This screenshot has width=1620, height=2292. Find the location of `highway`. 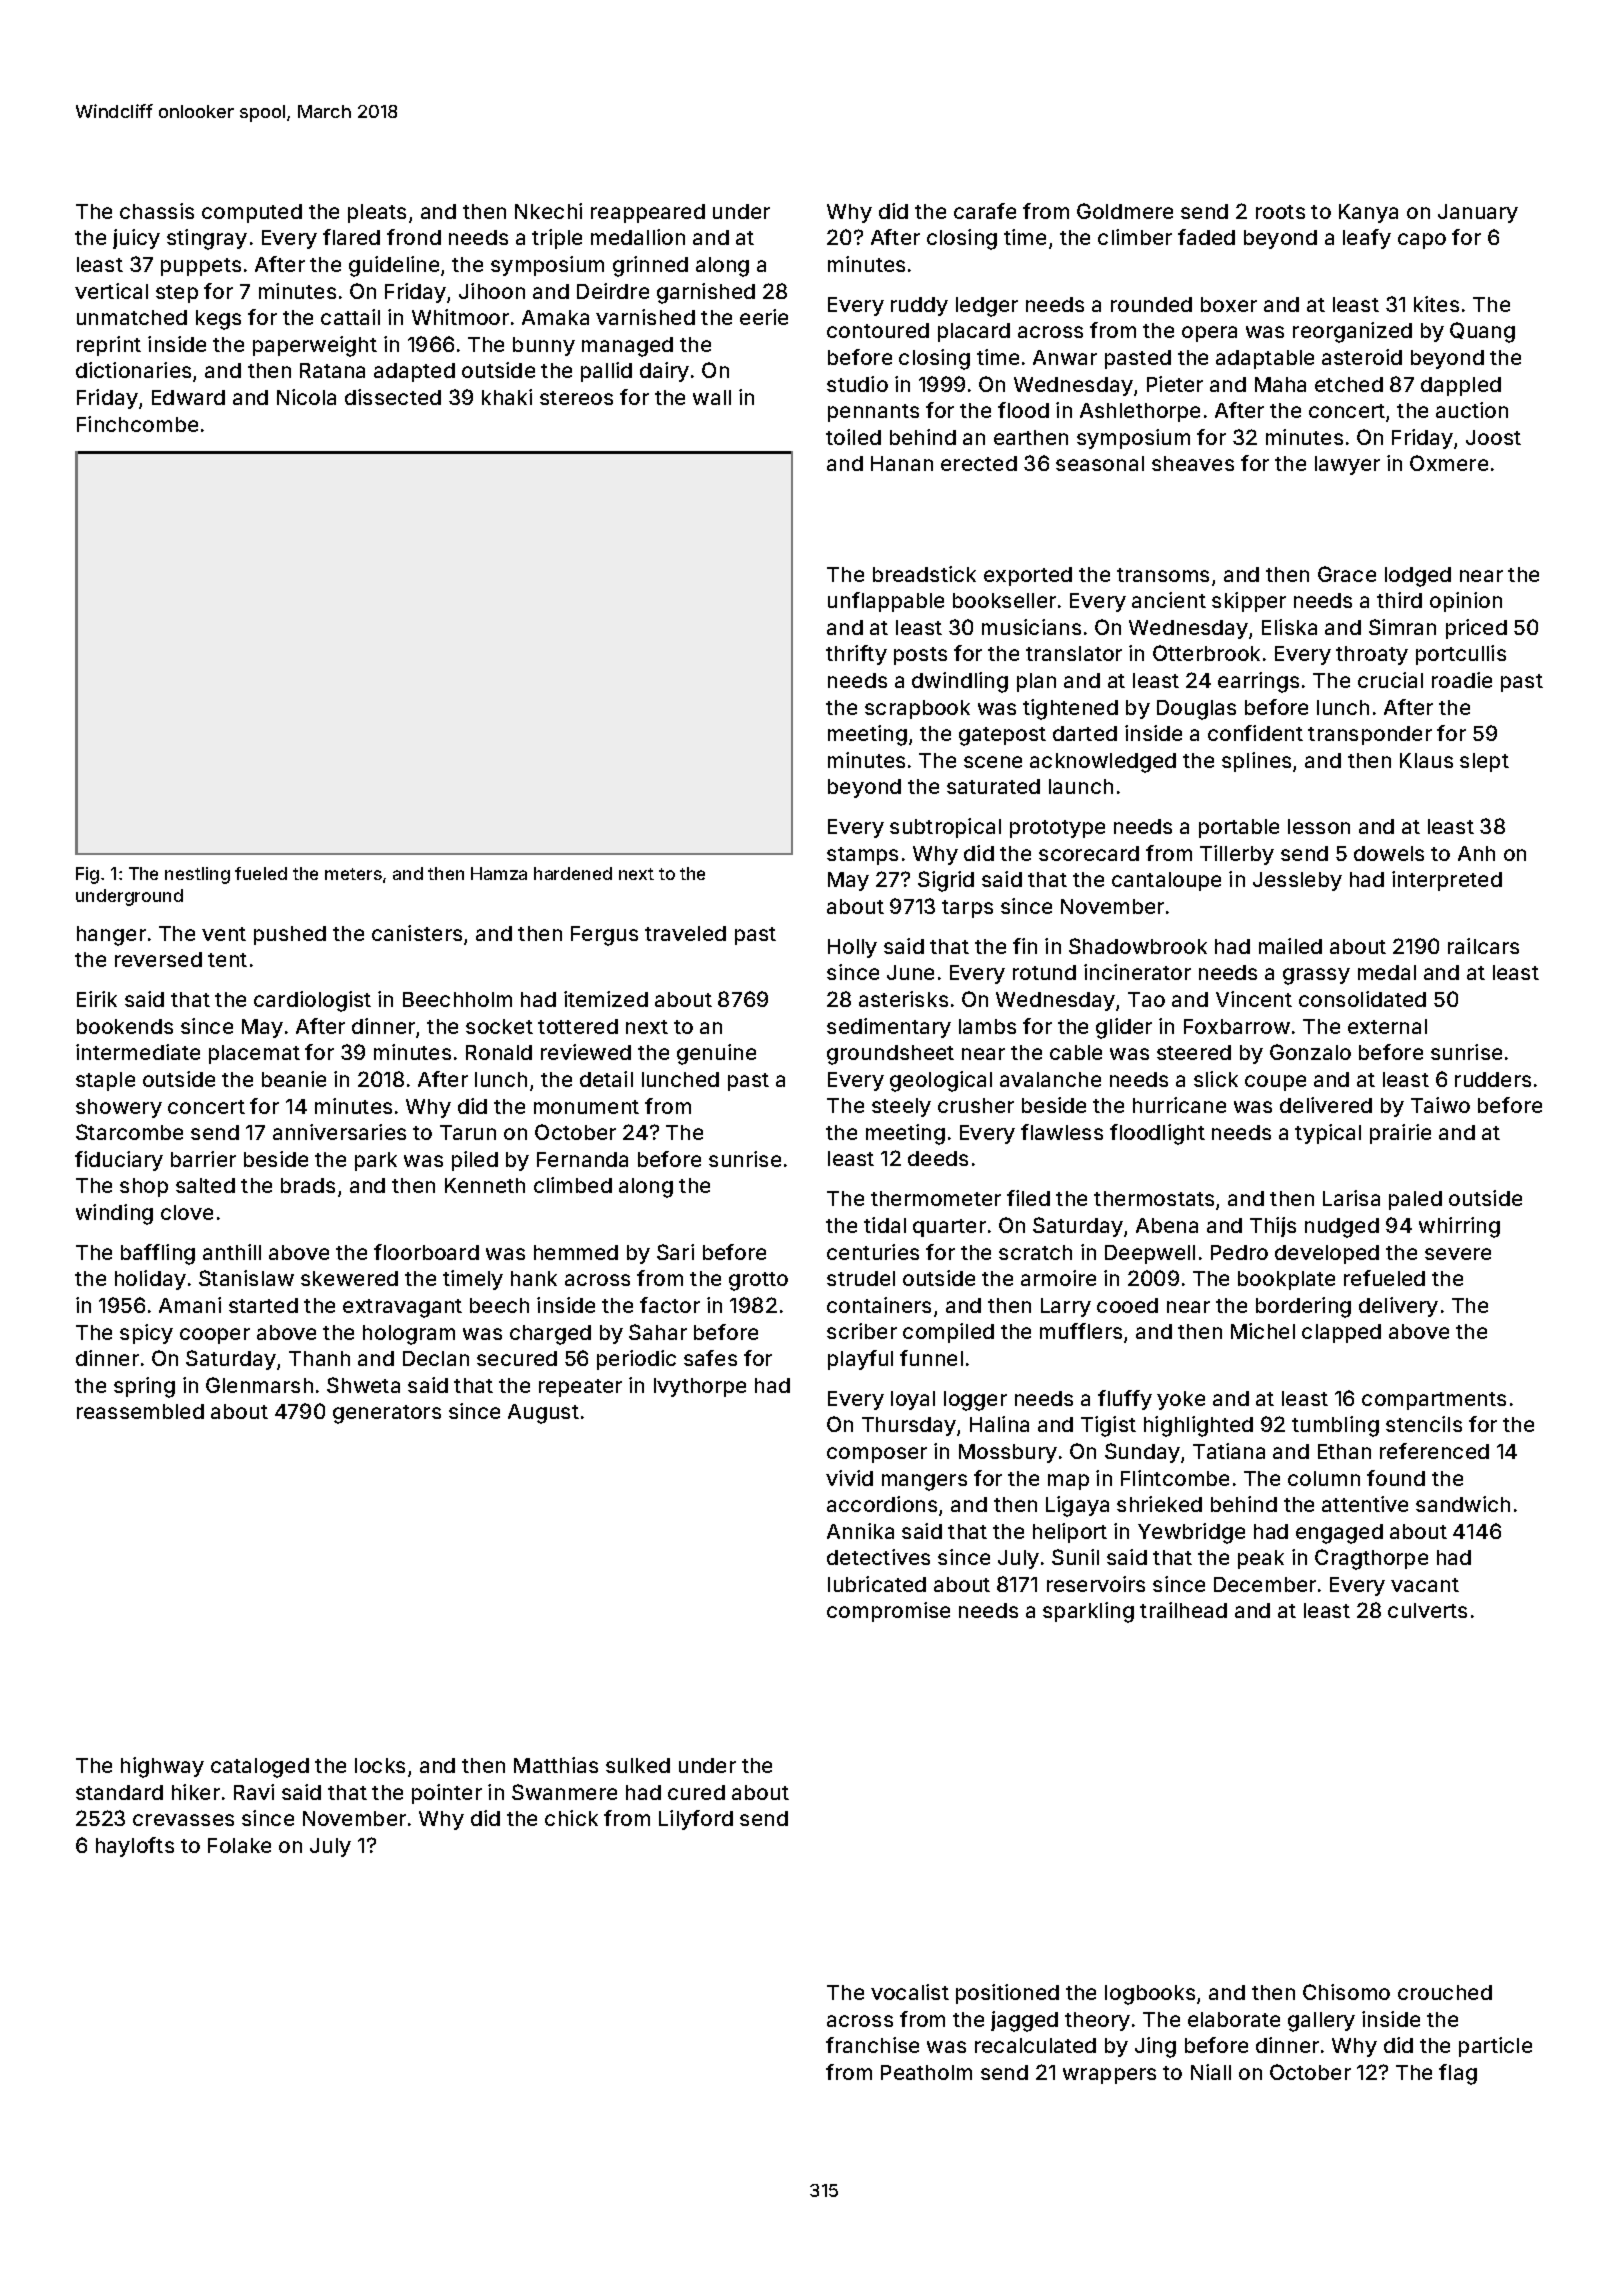

highway is located at coordinates (162, 1767).
